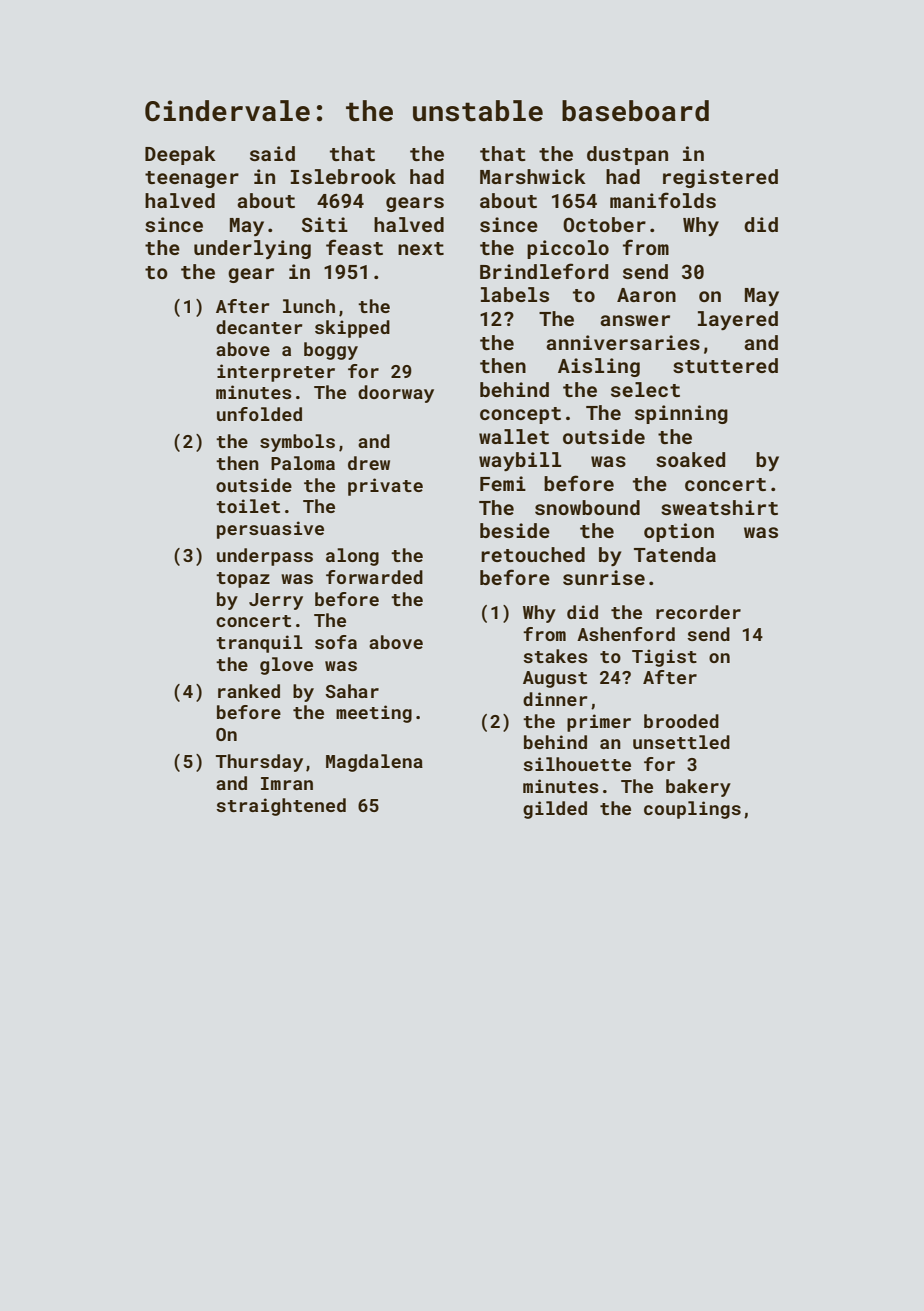  Describe the element at coordinates (663, 200) in the document. I see `manifolds` at that location.
